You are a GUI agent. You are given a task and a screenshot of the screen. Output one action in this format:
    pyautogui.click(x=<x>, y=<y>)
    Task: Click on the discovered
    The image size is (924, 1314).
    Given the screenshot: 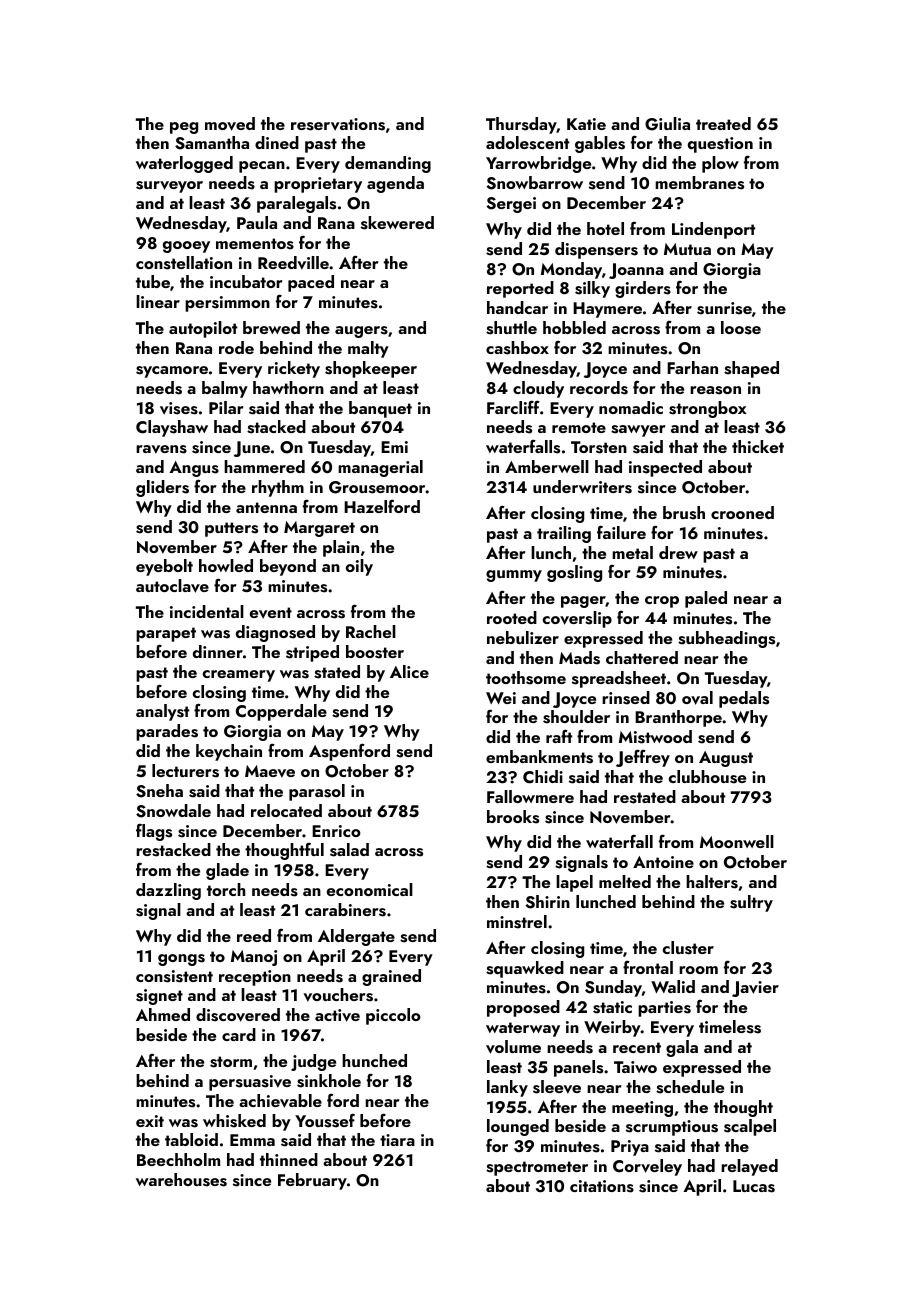 What is the action you would take?
    pyautogui.click(x=238, y=1015)
